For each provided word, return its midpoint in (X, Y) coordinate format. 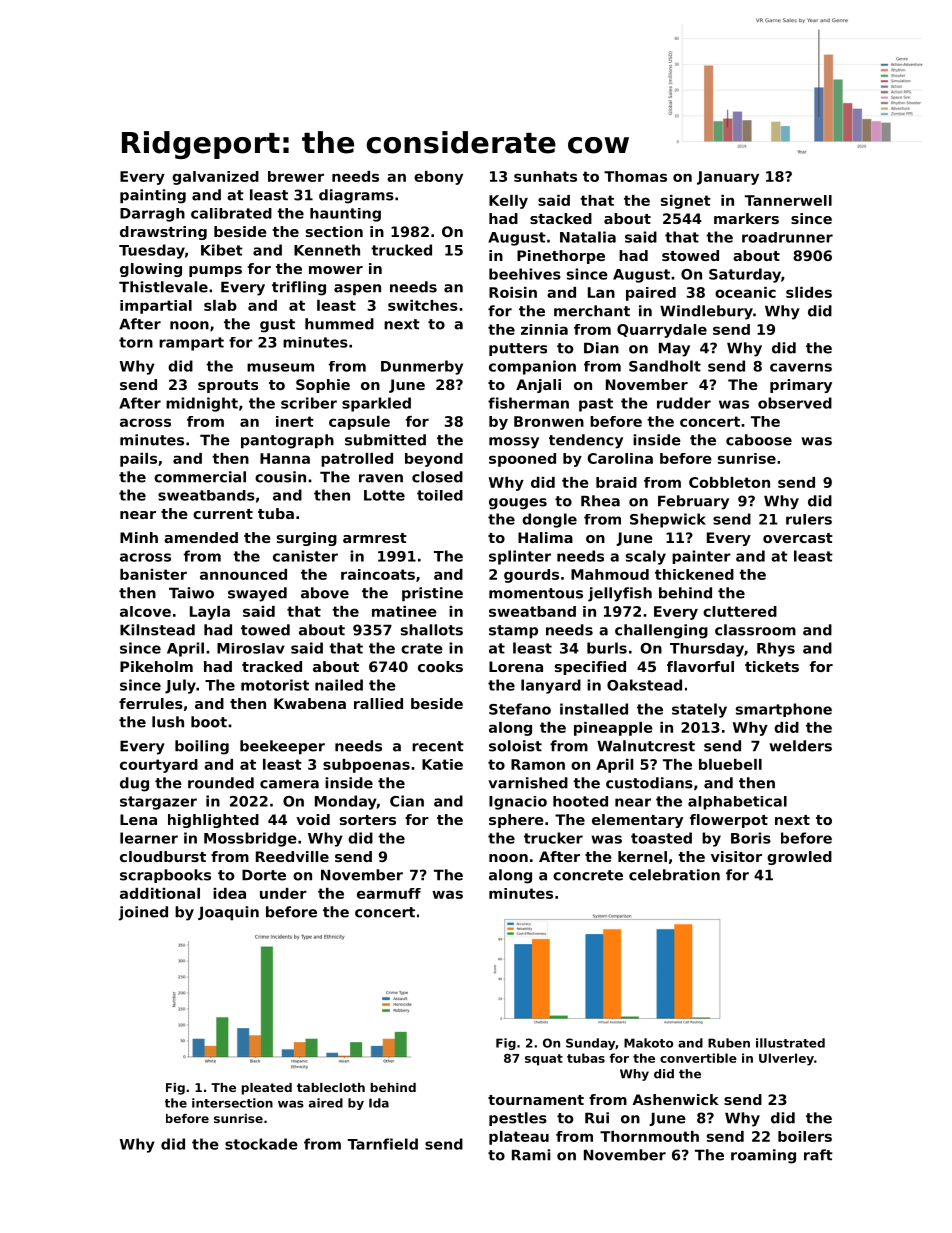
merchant (592, 311)
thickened (694, 574)
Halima (545, 537)
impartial (156, 307)
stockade (261, 1144)
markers (746, 218)
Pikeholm (156, 666)
